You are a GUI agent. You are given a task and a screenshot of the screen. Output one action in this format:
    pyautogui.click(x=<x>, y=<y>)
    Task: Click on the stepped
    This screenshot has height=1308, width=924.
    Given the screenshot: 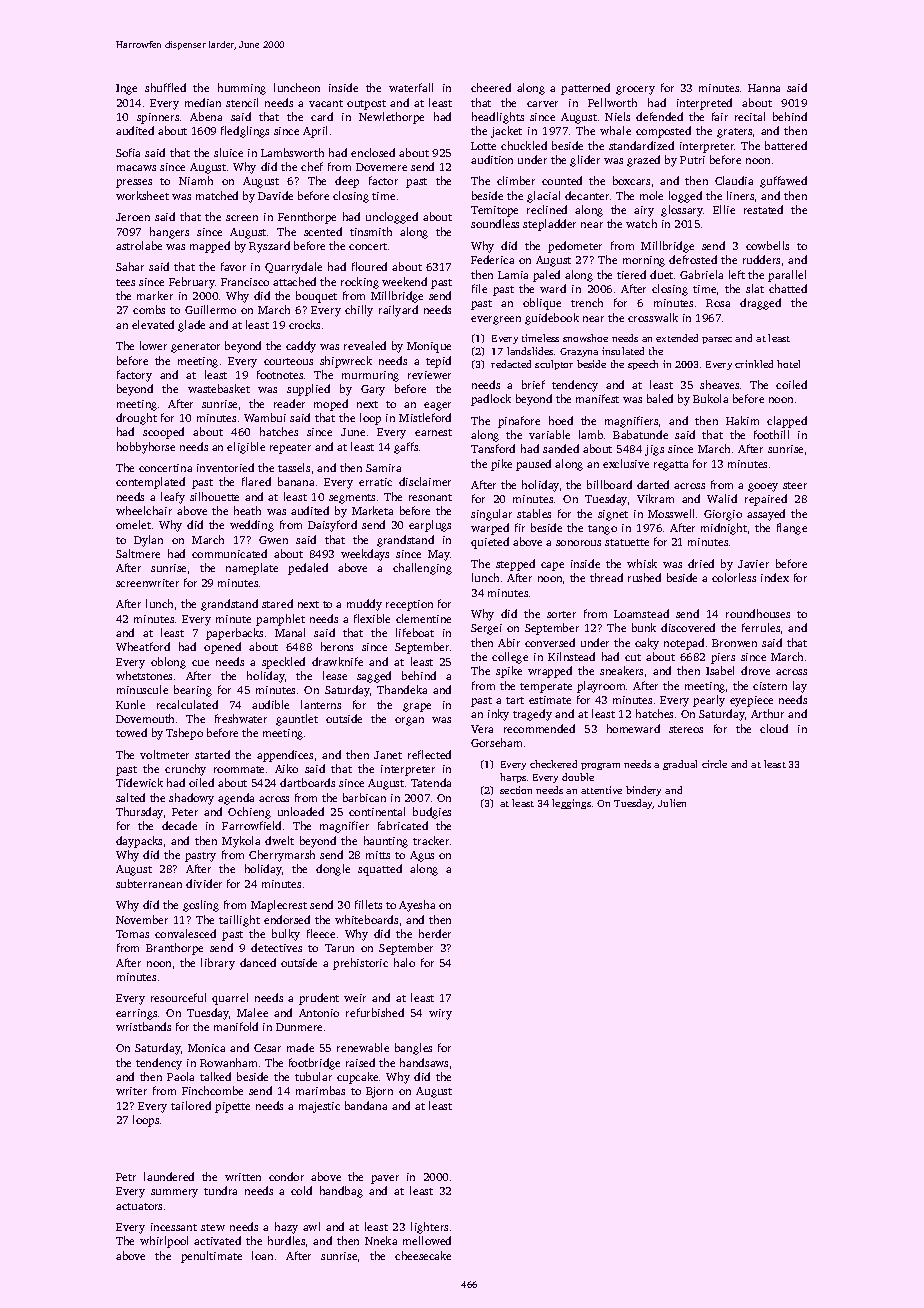 What is the action you would take?
    pyautogui.click(x=515, y=565)
